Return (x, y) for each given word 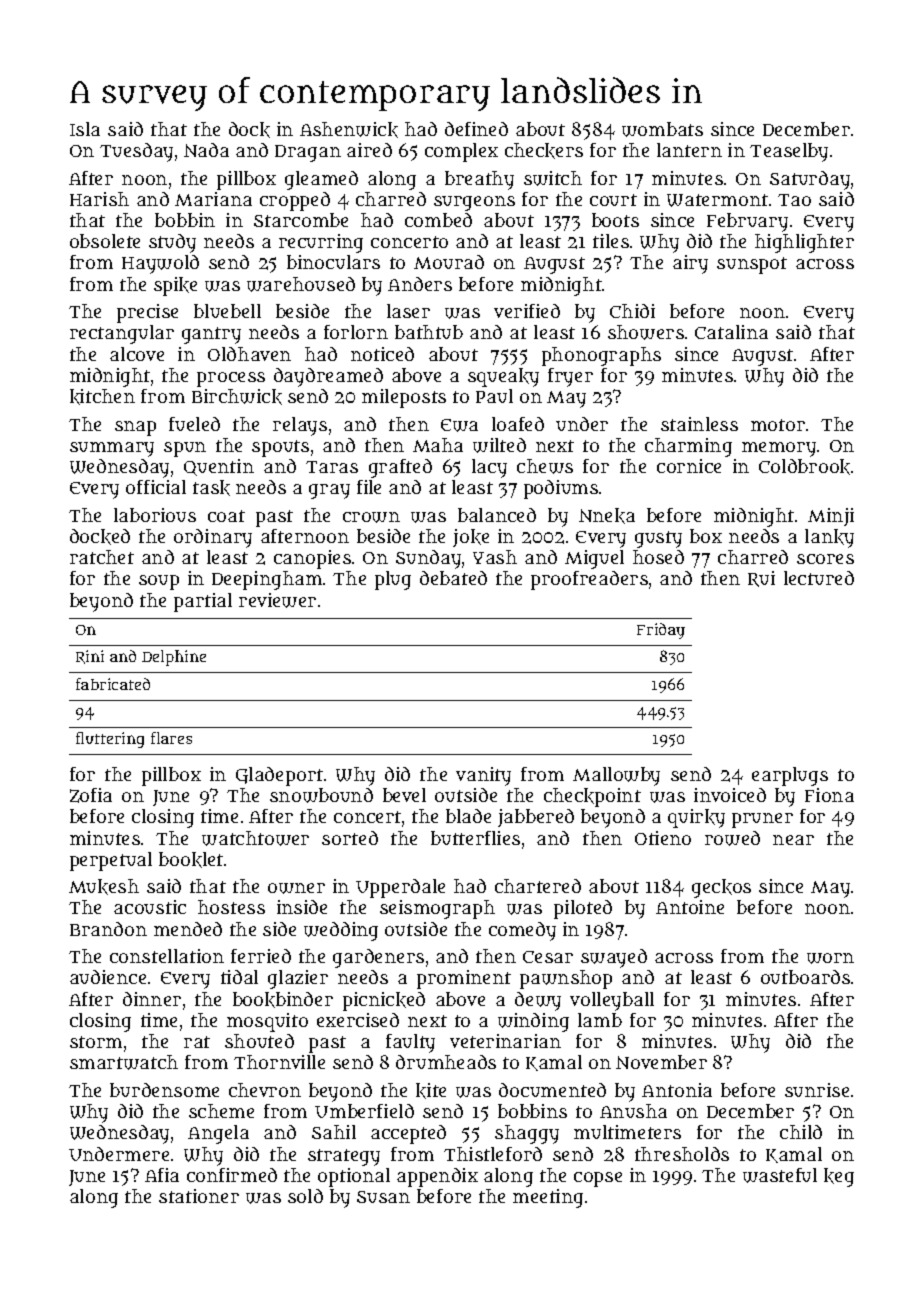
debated (453, 578)
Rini (90, 657)
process (231, 379)
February (747, 222)
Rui (761, 579)
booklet (191, 860)
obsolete (105, 241)
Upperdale (400, 888)
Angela (218, 1134)
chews (545, 466)
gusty (658, 539)
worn (830, 958)
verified (527, 311)
